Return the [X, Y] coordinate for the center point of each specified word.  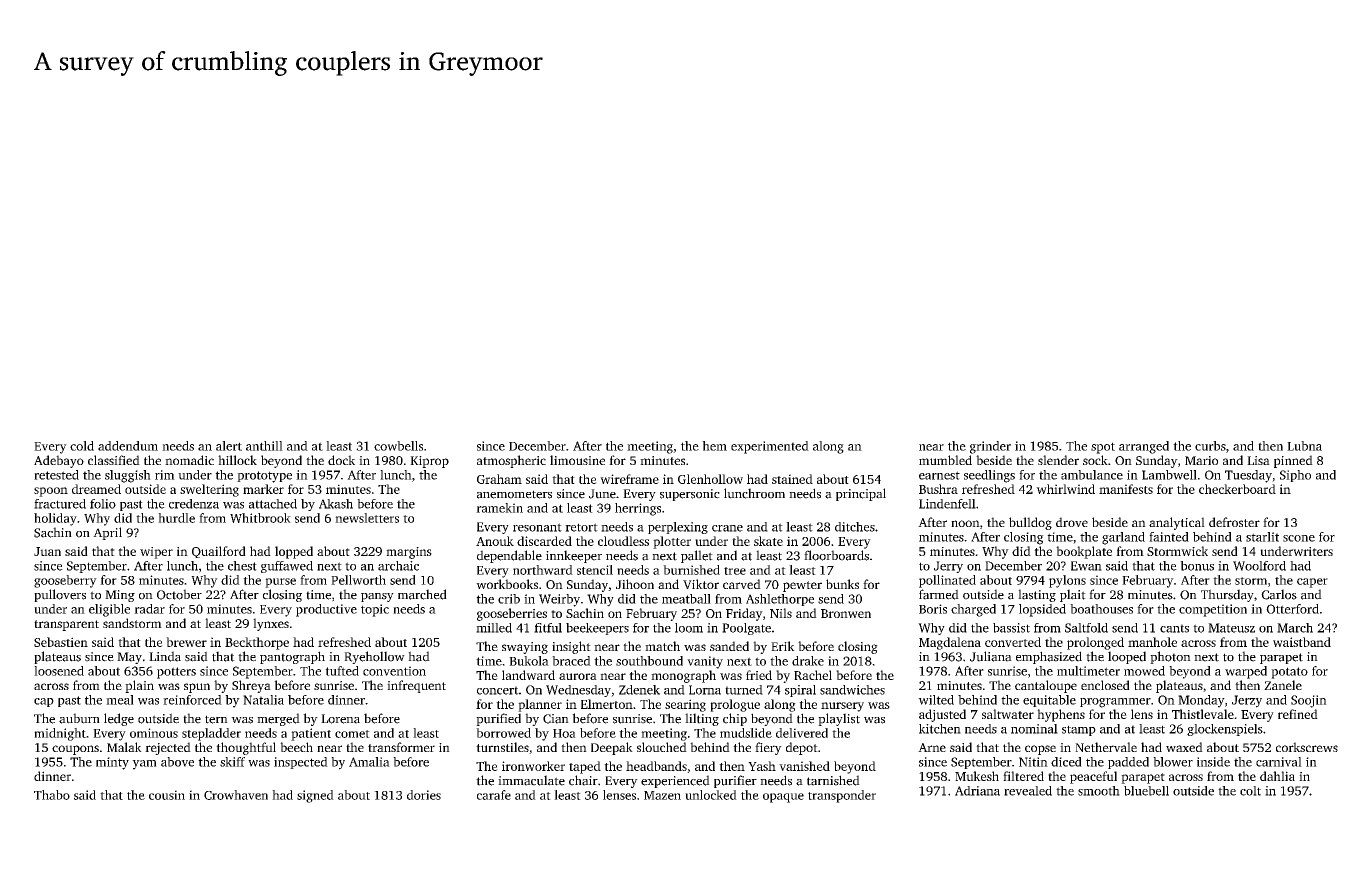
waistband [1302, 642]
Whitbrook [260, 518]
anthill [264, 446]
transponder [842, 796]
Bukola [529, 661]
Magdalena [950, 643]
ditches [855, 527]
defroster [1234, 522]
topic [375, 610]
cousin [167, 795]
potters [176, 673]
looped [1127, 657]
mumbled [945, 460]
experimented [770, 447]
